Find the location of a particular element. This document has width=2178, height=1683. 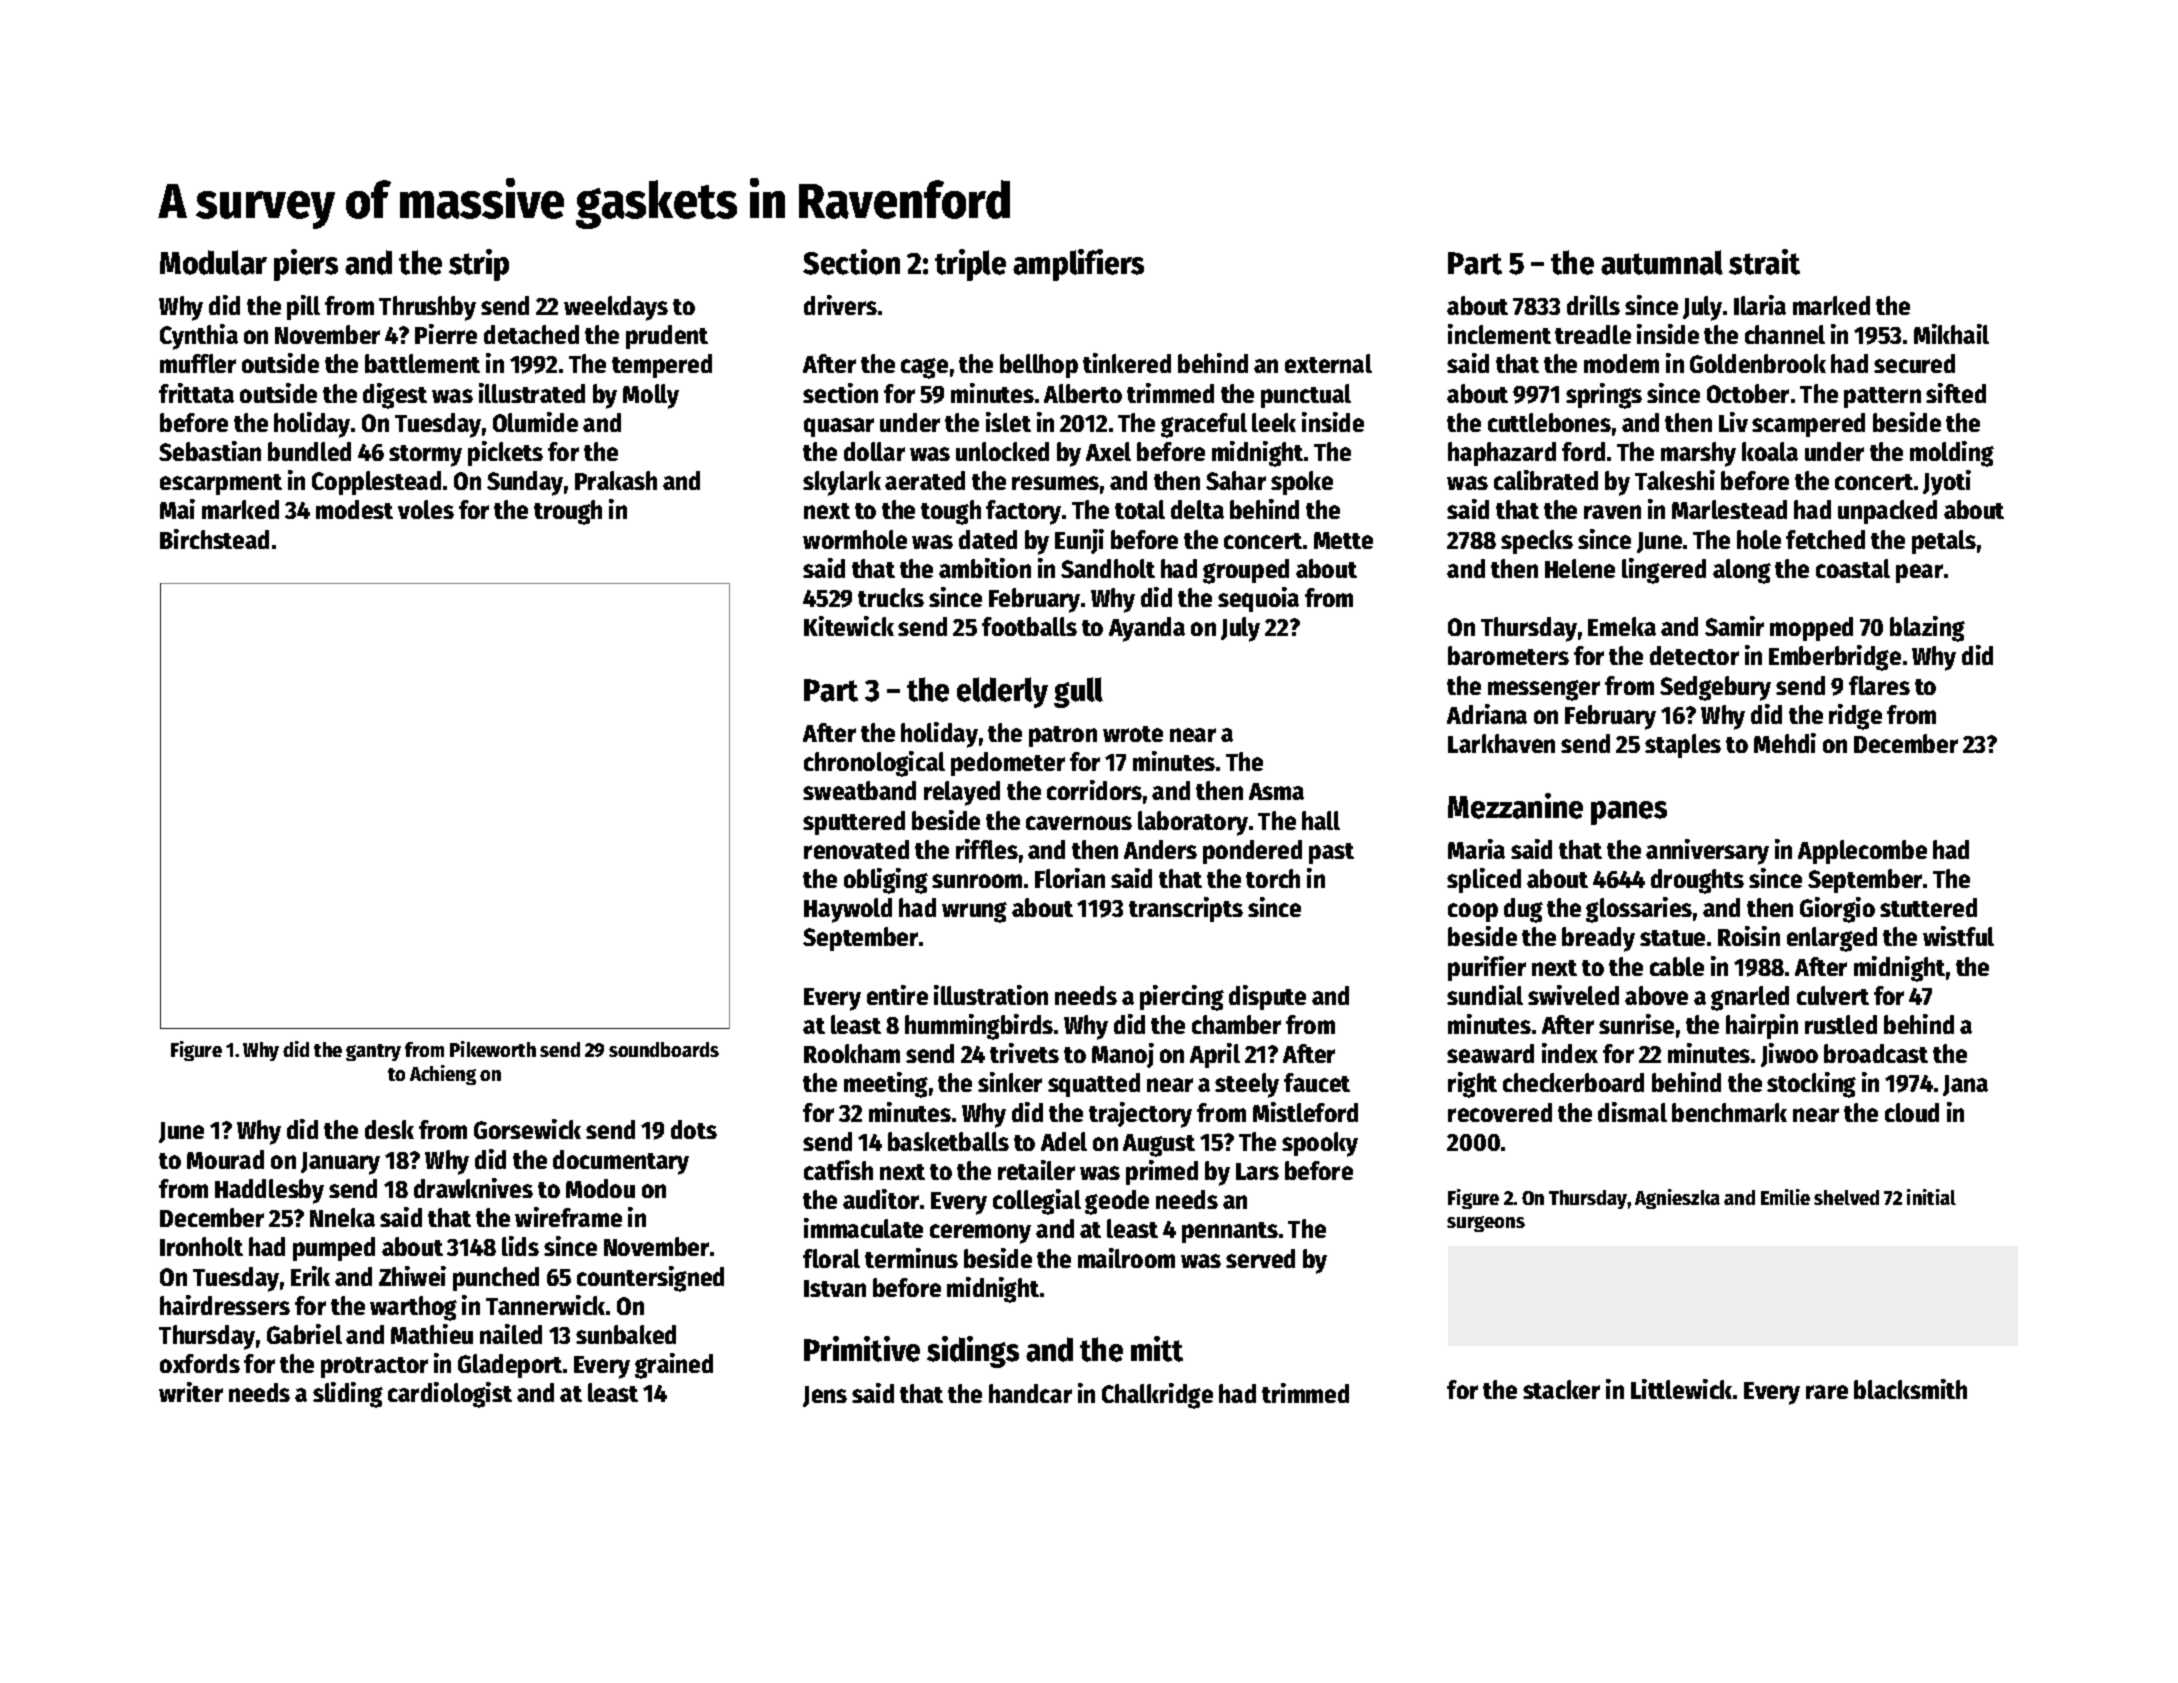

voles is located at coordinates (426, 509).
